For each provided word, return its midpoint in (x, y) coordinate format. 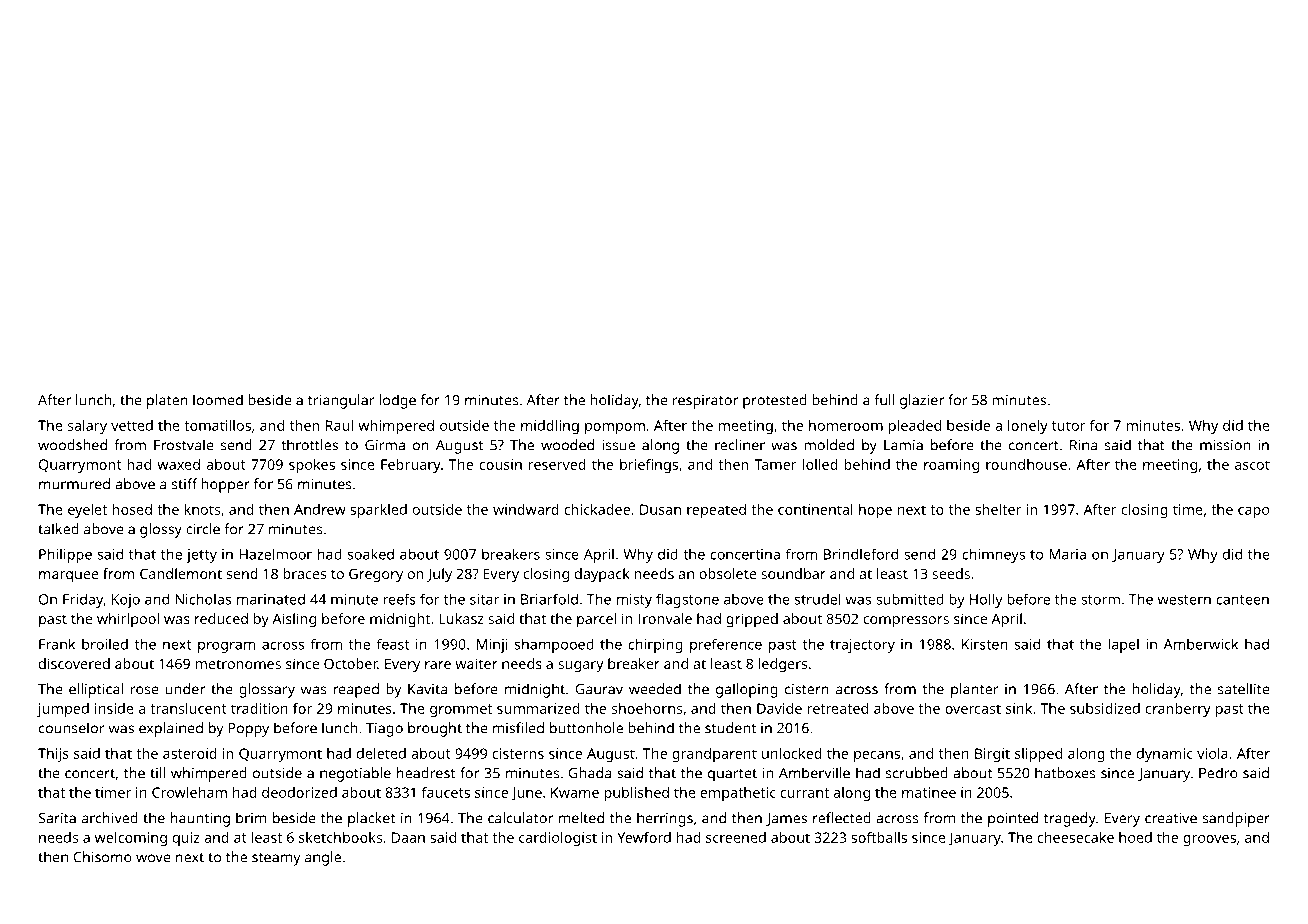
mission (1225, 445)
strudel (817, 599)
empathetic (738, 794)
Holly (986, 600)
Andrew (320, 509)
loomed (218, 400)
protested (775, 401)
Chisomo (102, 857)
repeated (716, 511)
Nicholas (203, 599)
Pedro (1218, 773)
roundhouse (1026, 464)
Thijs (53, 755)
